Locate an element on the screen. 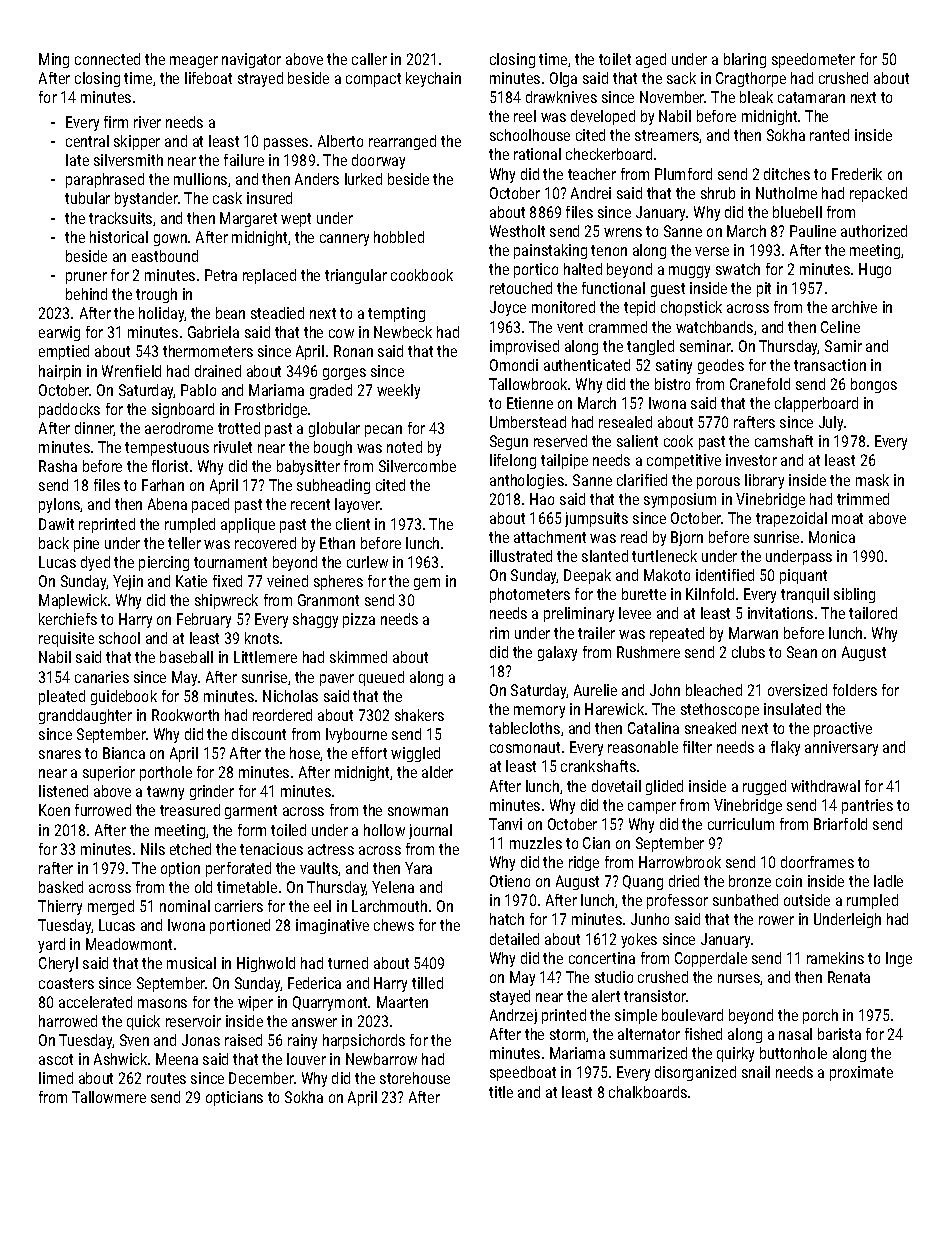 This screenshot has width=952, height=1233. toilet is located at coordinates (615, 59).
